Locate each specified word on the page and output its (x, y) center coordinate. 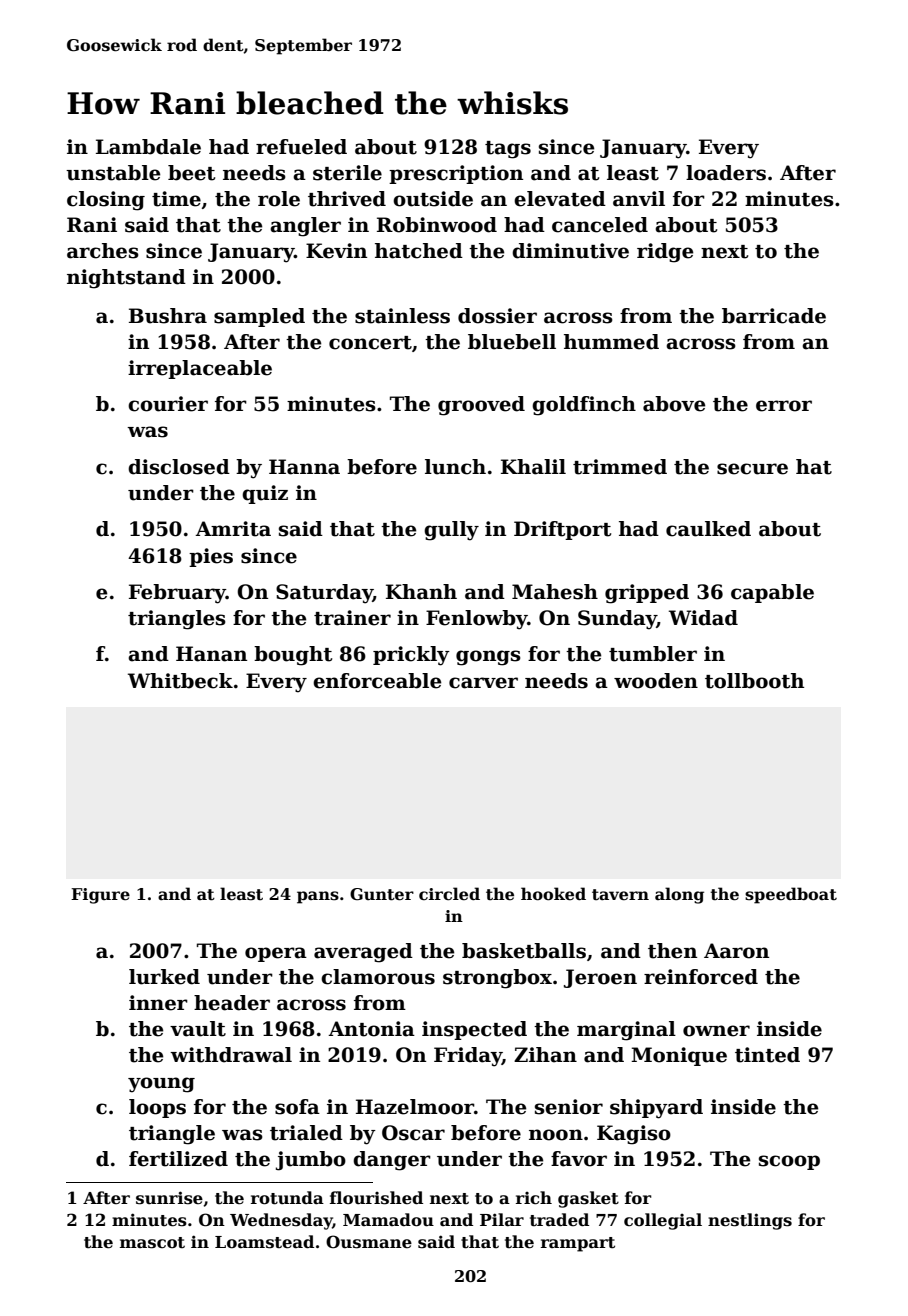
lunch (455, 467)
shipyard (656, 1109)
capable (772, 593)
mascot (152, 1243)
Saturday (324, 594)
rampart (578, 1244)
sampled (259, 317)
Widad (703, 618)
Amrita (233, 529)
